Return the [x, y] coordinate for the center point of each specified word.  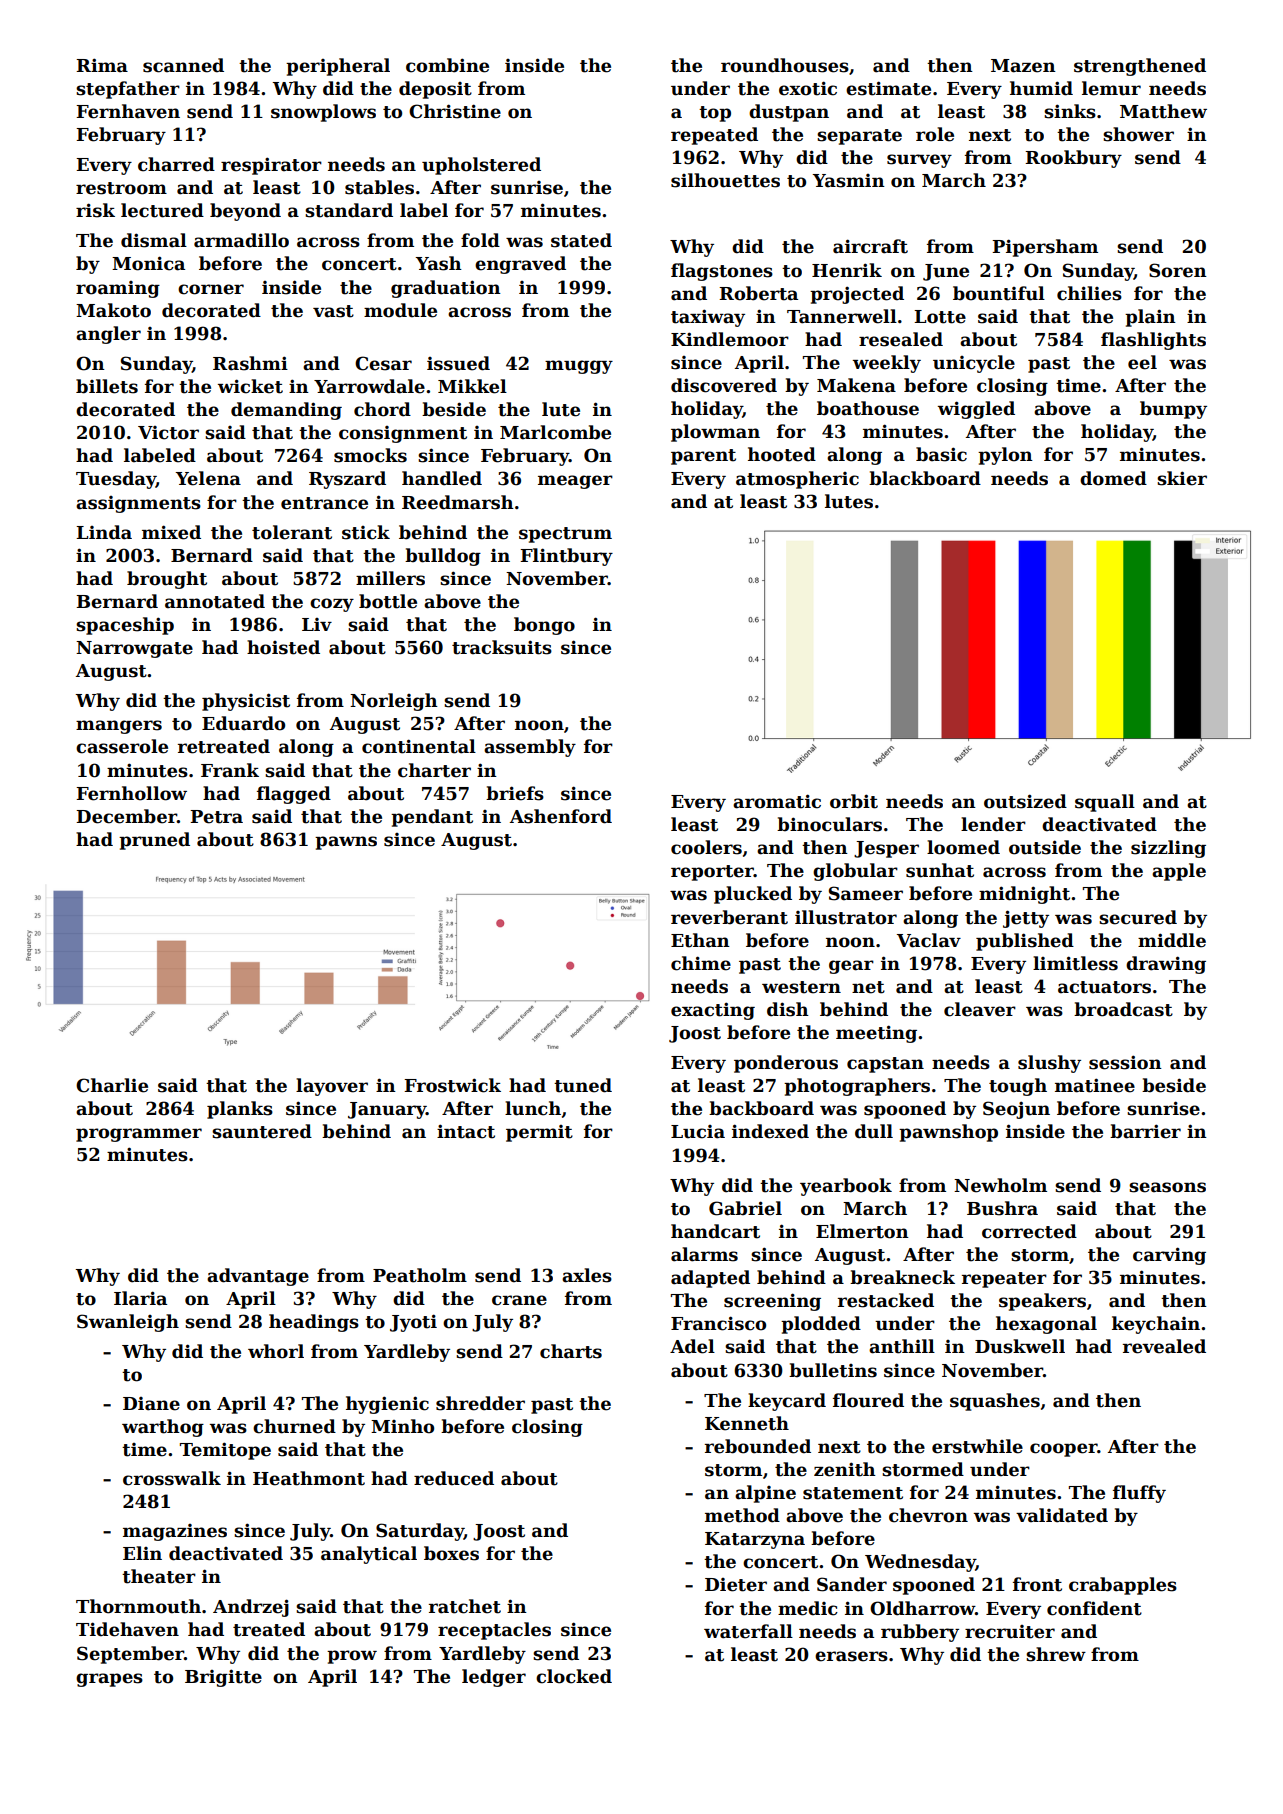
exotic [808, 88]
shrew [1056, 1654]
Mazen [1023, 66]
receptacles [494, 1631]
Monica [148, 263]
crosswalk [172, 1478]
